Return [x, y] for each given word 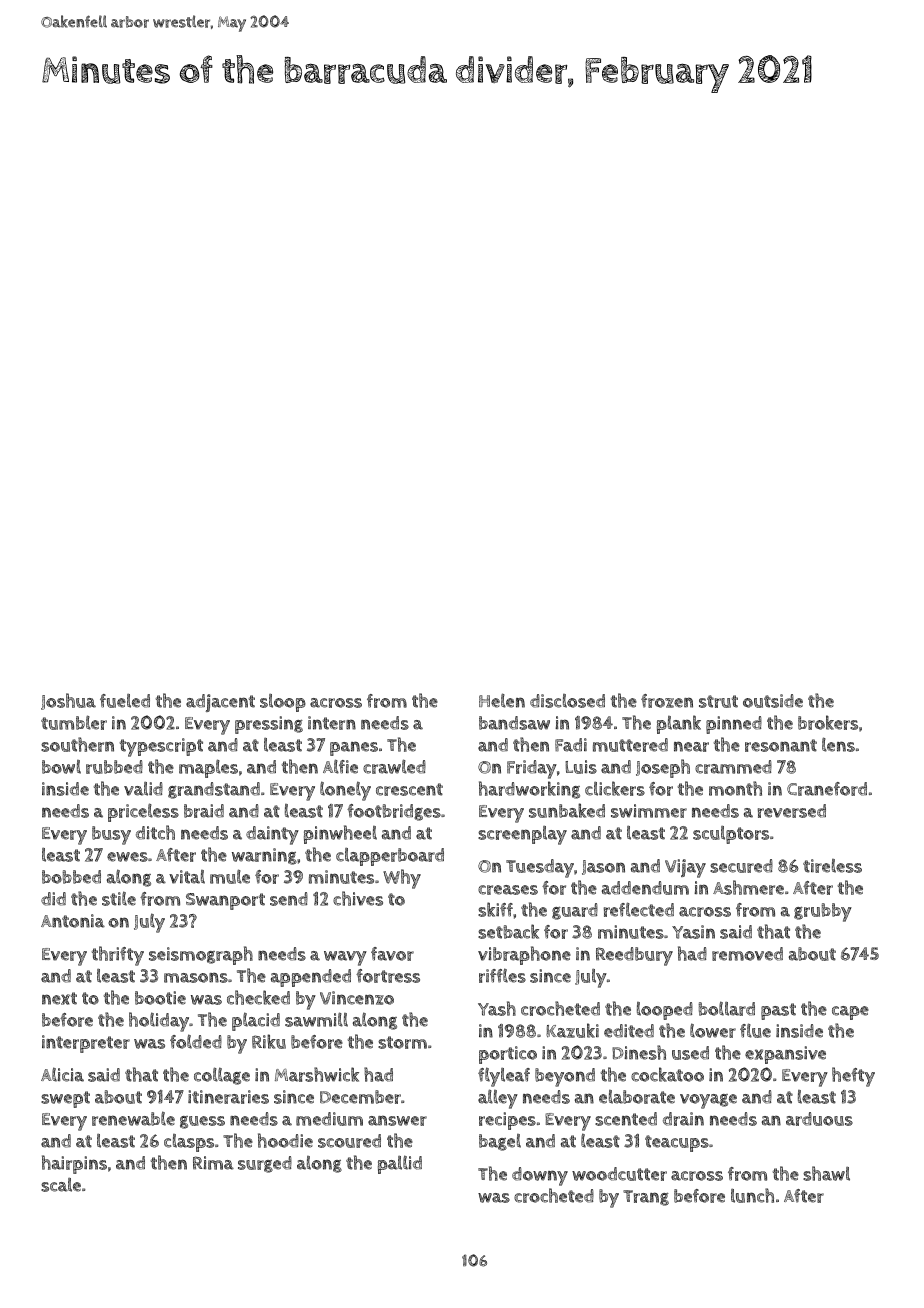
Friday [532, 769]
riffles [502, 975]
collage [222, 1076]
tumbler [74, 722]
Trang [646, 1198]
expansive [785, 1055]
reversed [792, 811]
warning [264, 856]
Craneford [827, 789]
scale [61, 1185]
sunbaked [567, 810]
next [59, 998]
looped [665, 1011]
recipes [507, 1121]
